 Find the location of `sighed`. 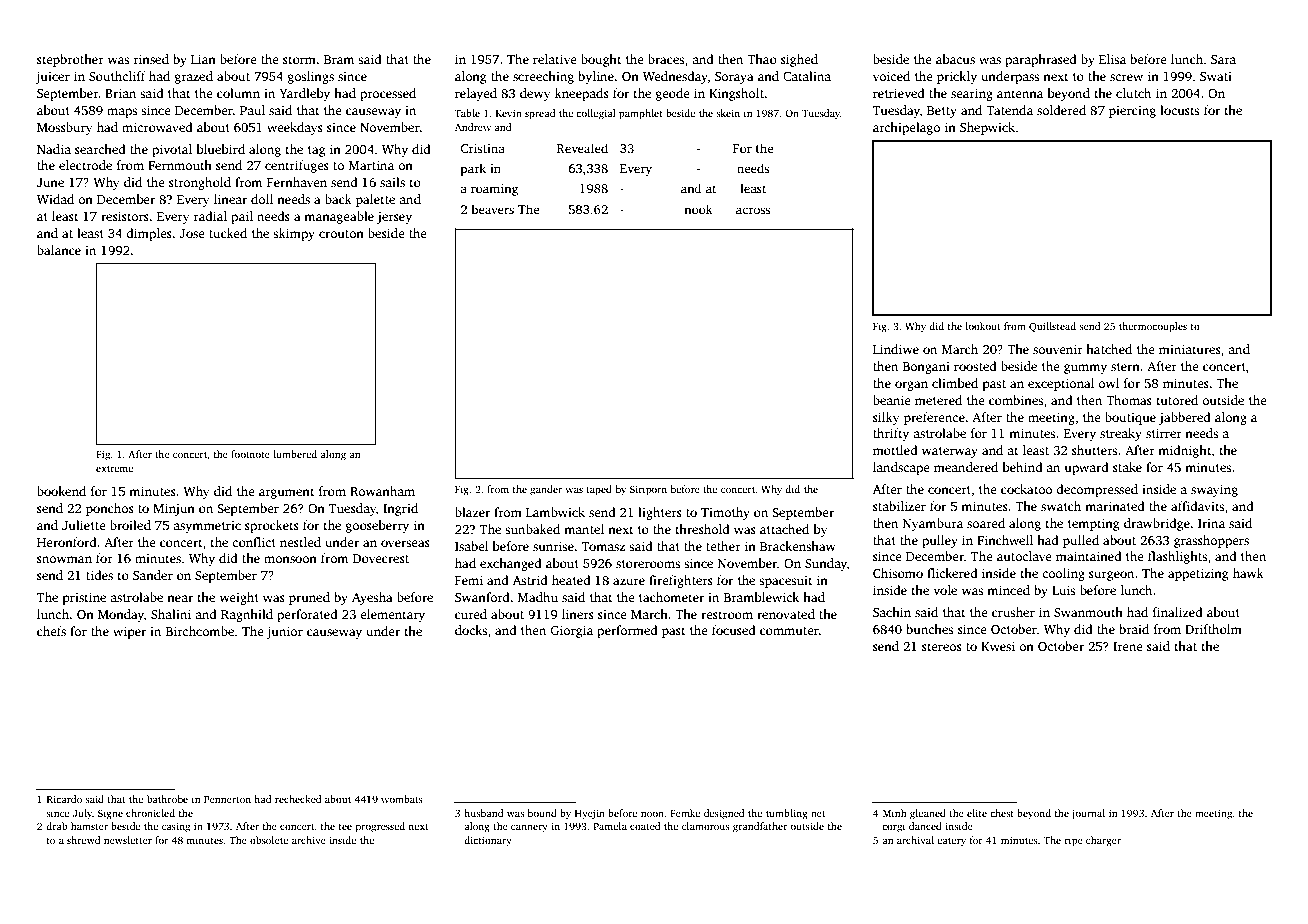

sighed is located at coordinates (799, 60).
